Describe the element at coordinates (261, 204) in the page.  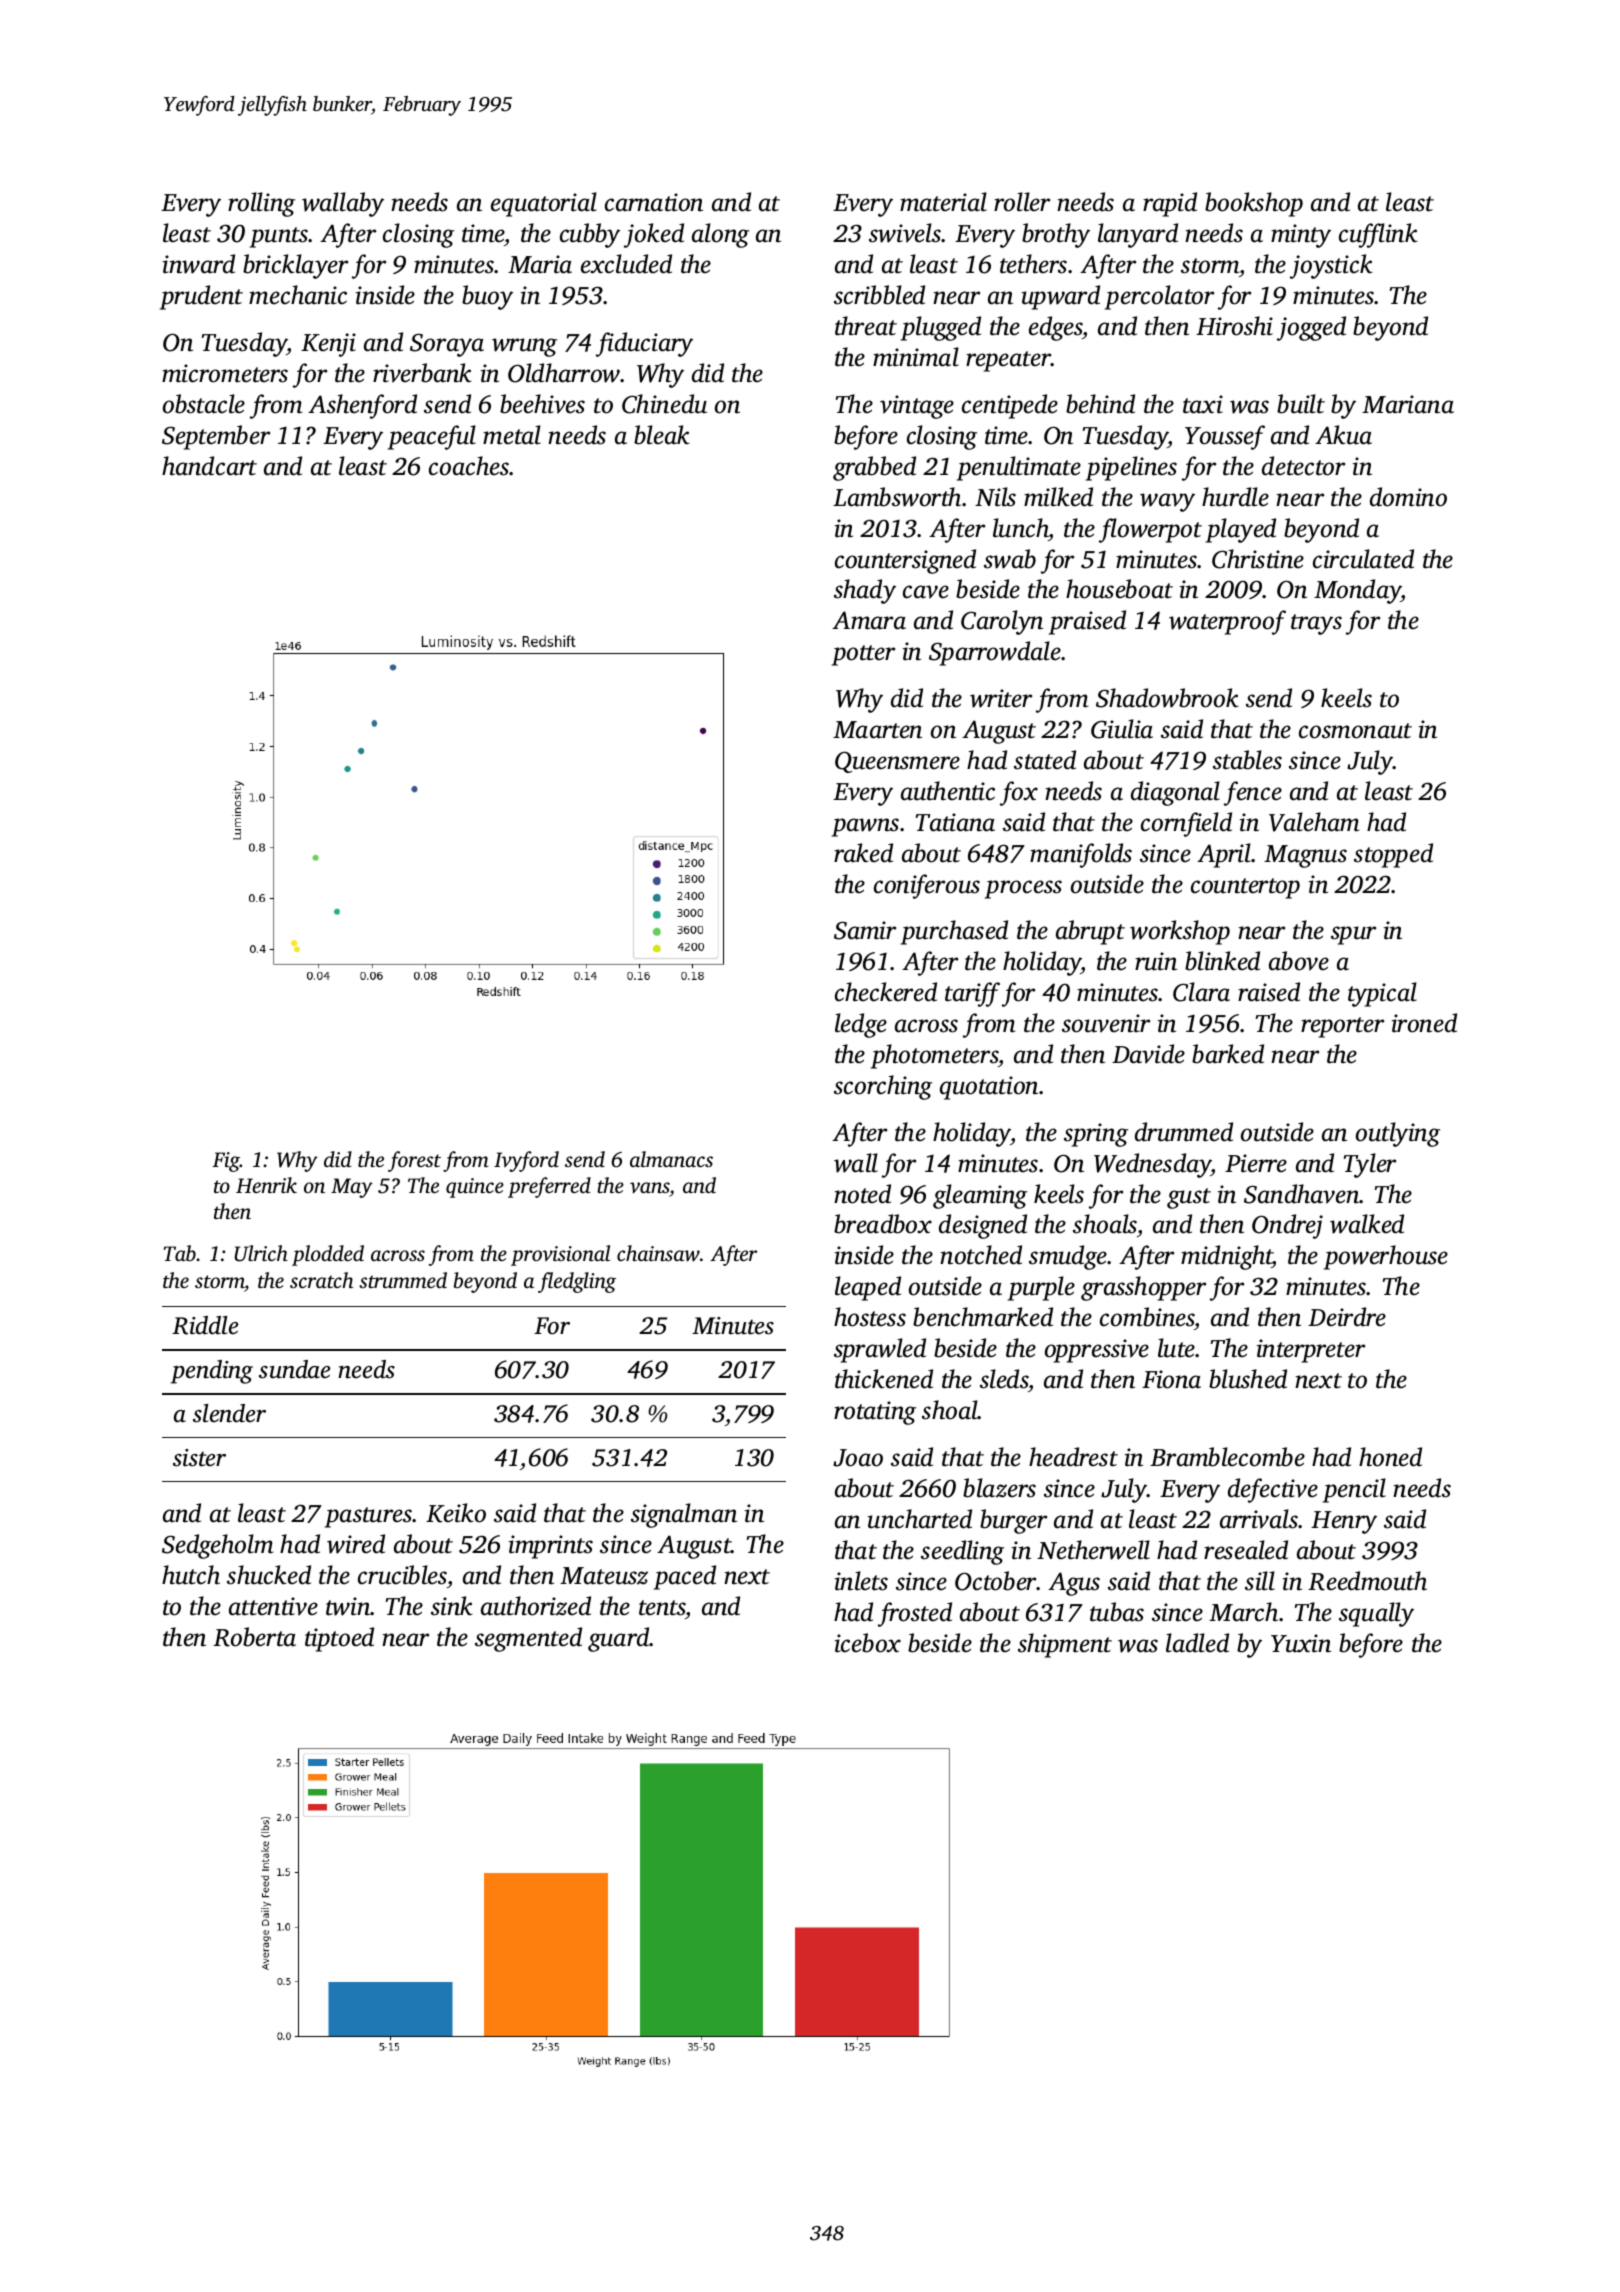
I see `rolling` at that location.
